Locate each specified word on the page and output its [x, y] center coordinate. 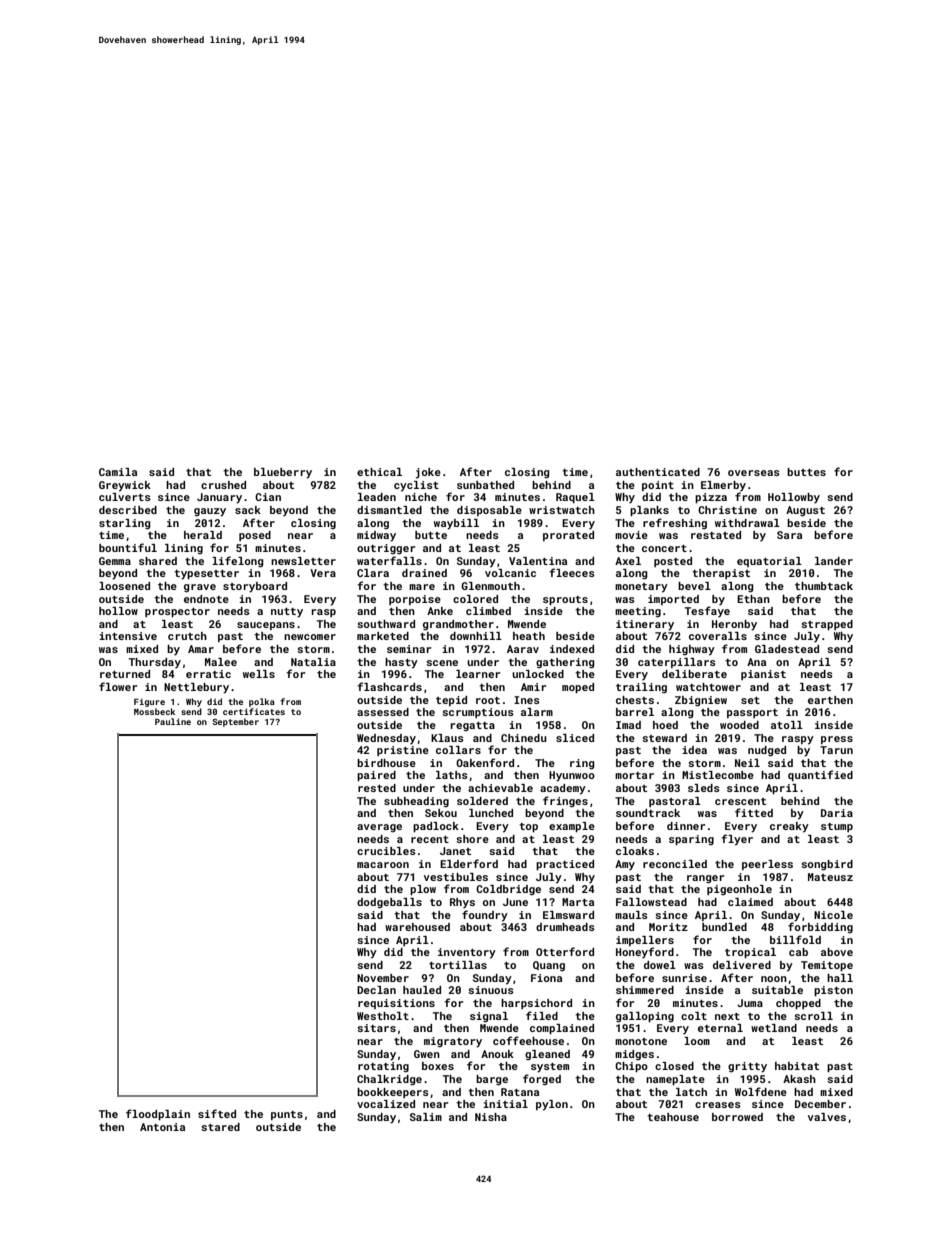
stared [220, 1127]
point [658, 486]
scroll [813, 1016]
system [550, 1068]
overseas [754, 473]
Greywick [125, 486]
